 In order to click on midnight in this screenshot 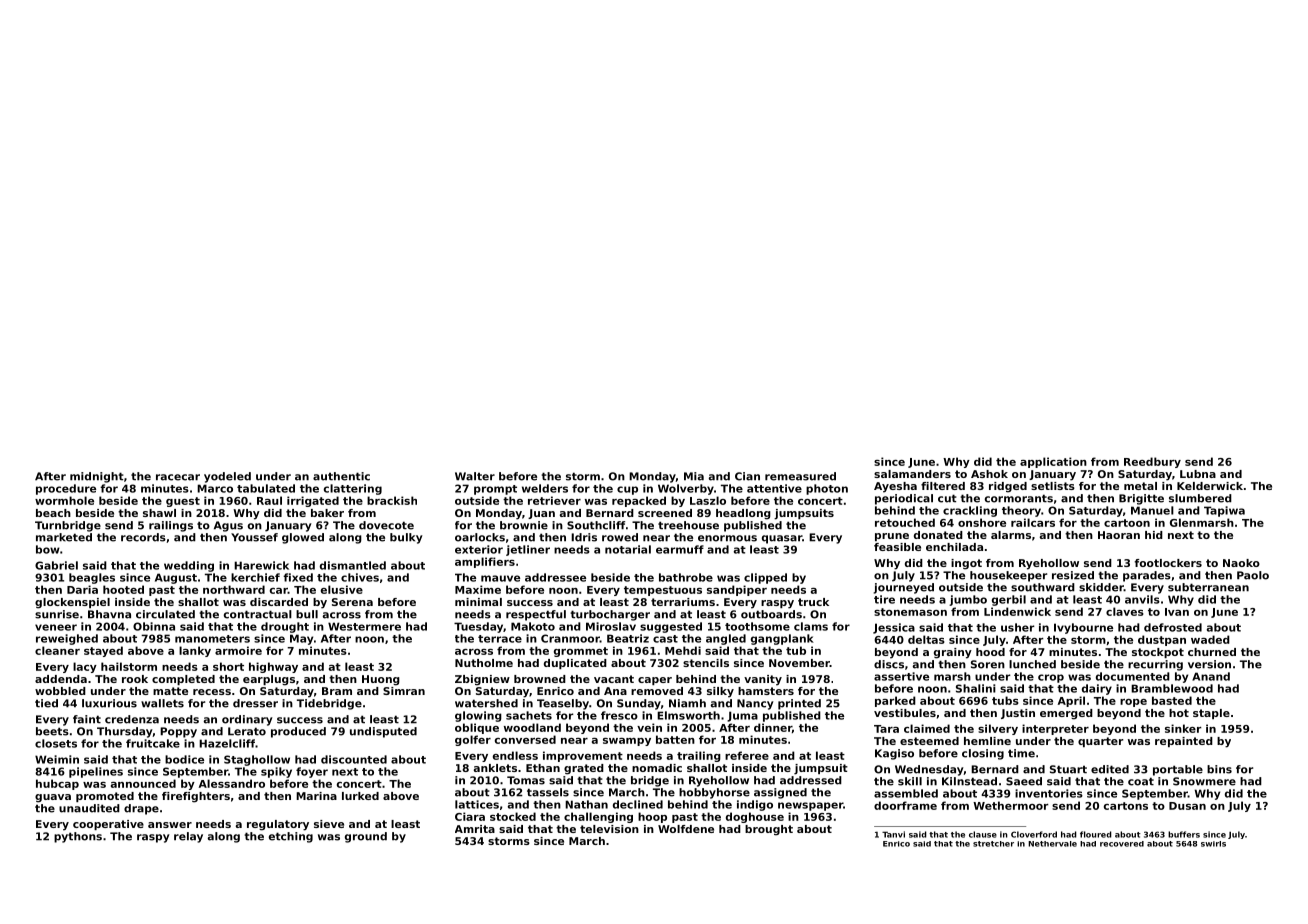, I will do `click(97, 477)`.
